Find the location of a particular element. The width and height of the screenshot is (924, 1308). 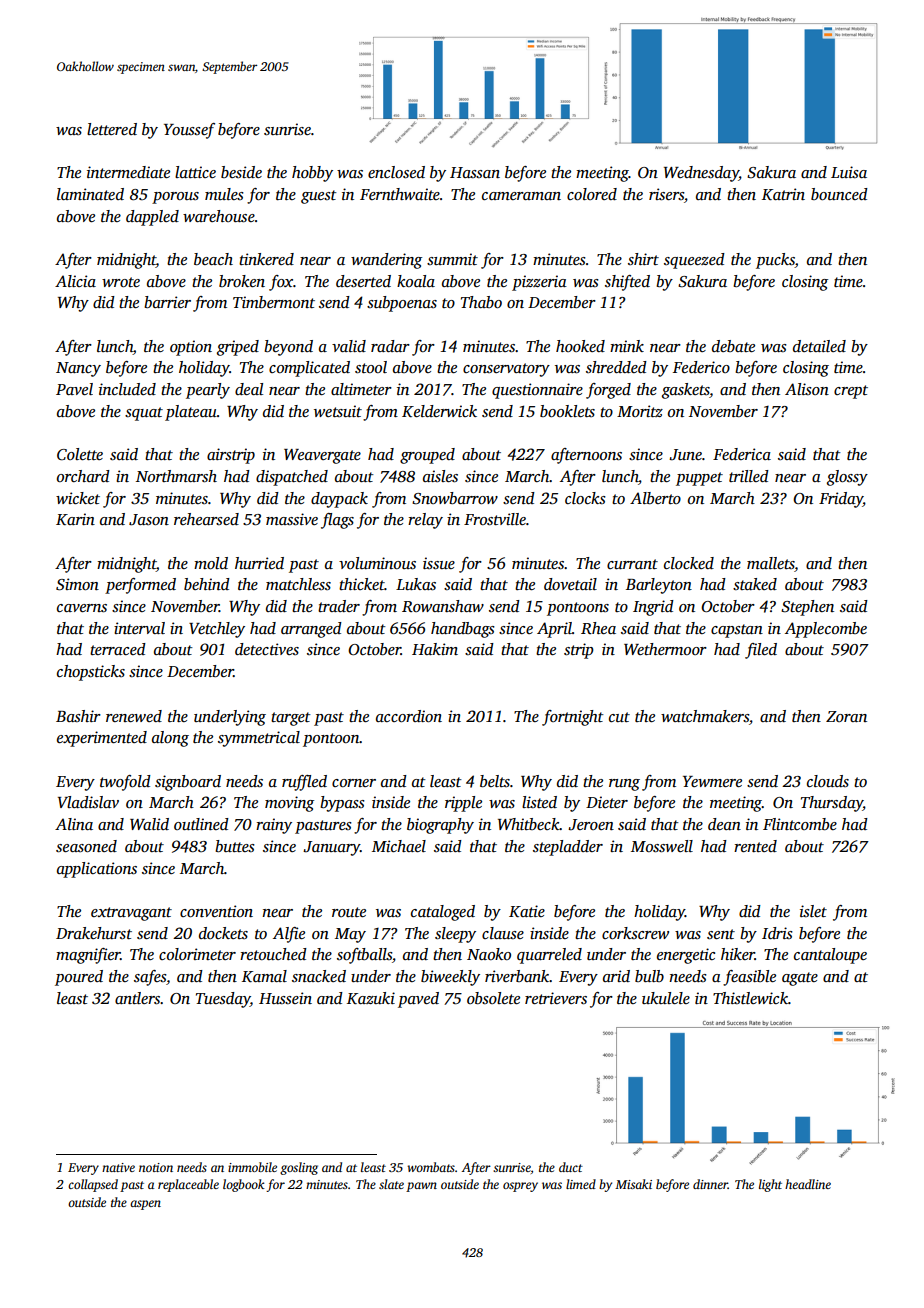

Northmarsh is located at coordinates (176, 476).
